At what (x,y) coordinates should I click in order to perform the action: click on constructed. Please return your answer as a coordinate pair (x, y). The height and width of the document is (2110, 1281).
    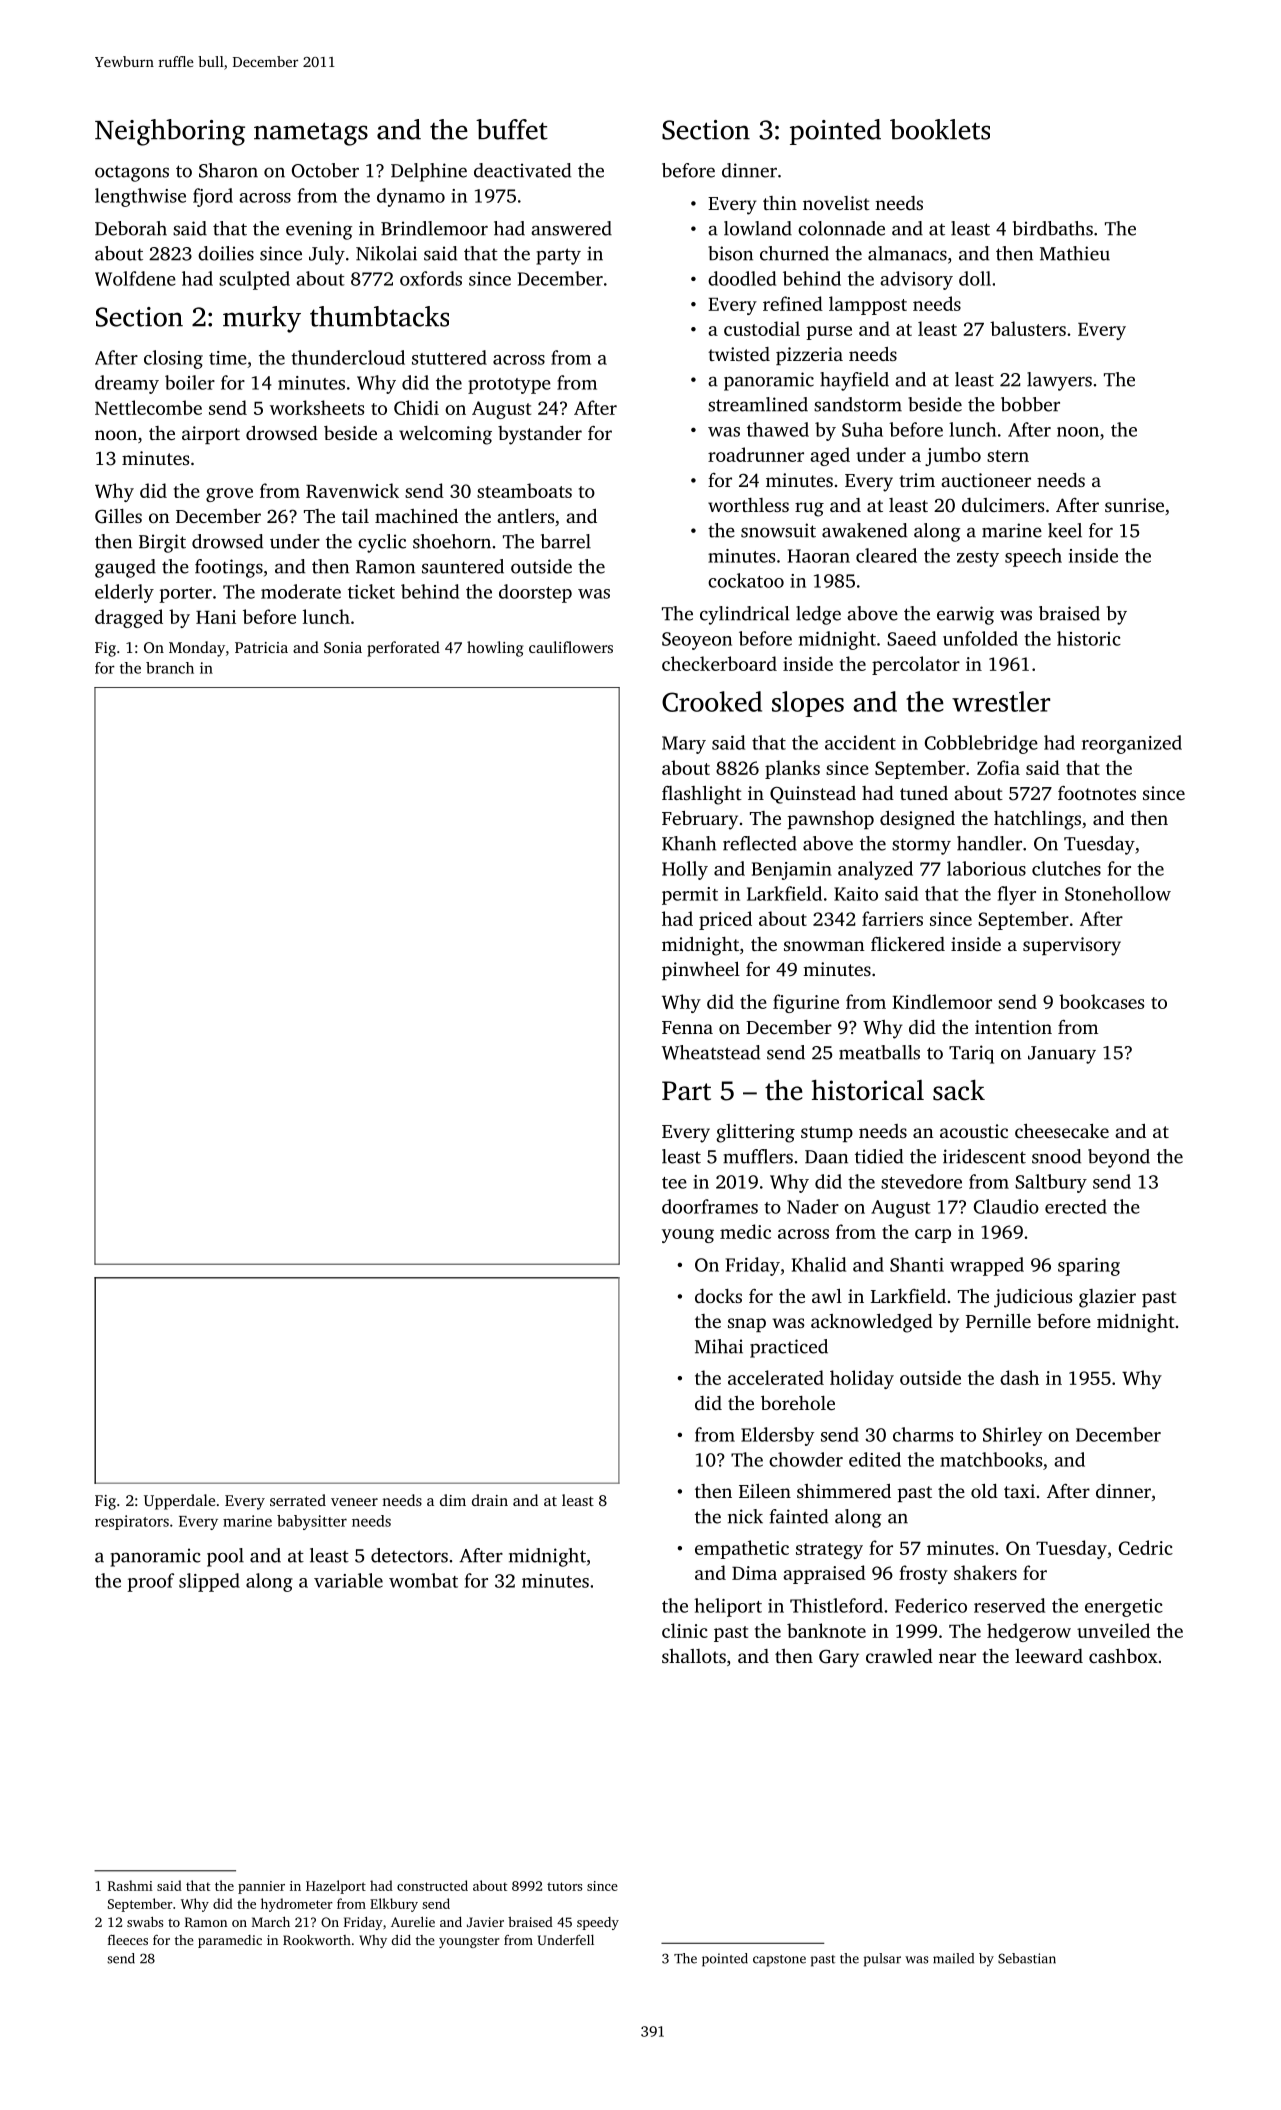
    Looking at the image, I should click on (432, 1885).
